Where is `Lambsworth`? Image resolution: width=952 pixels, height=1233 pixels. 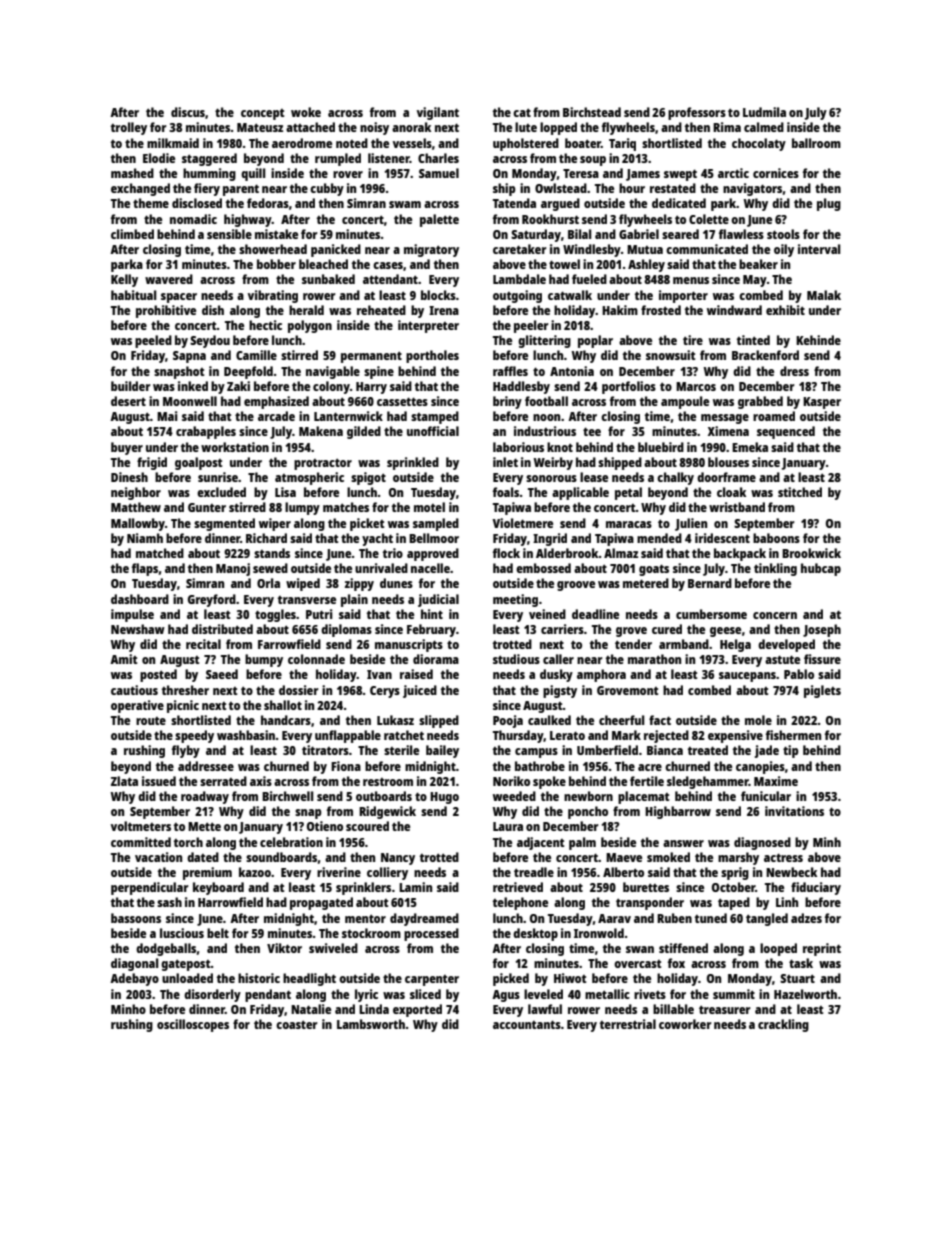 Lambsworth is located at coordinates (371, 1024).
